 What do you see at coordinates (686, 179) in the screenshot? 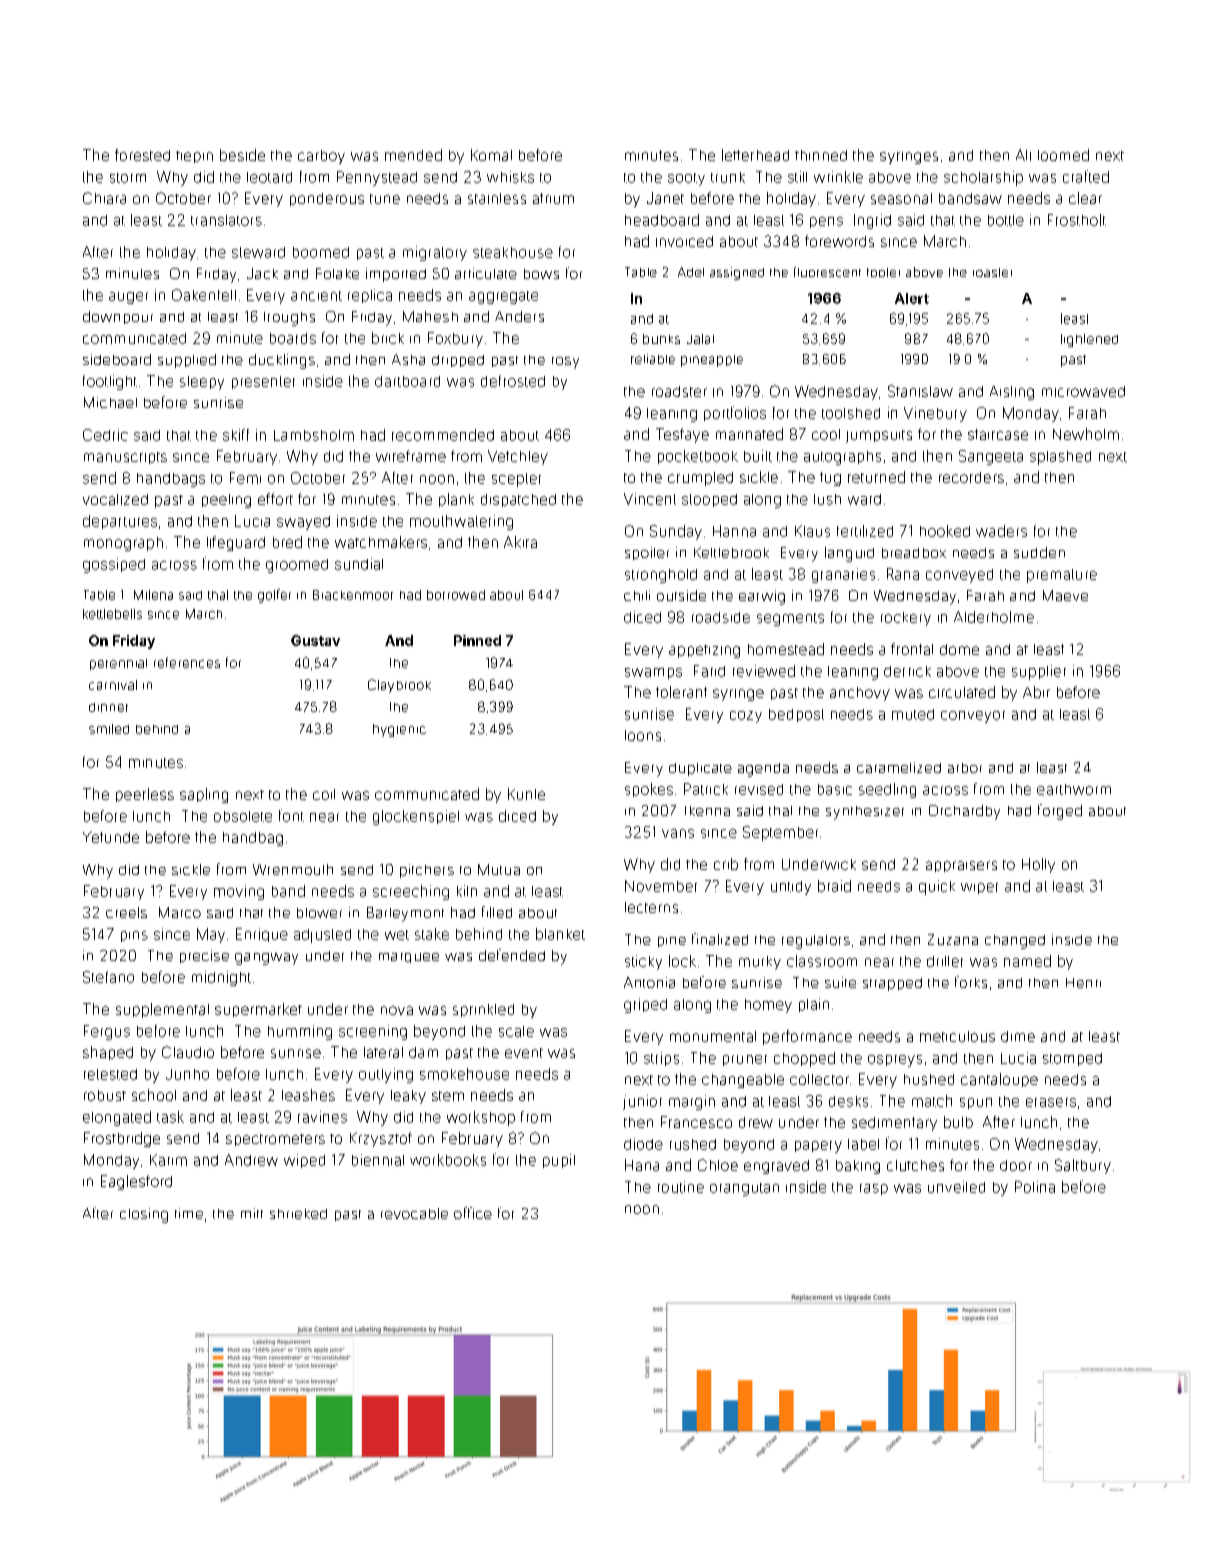
I see `sooty` at bounding box center [686, 179].
